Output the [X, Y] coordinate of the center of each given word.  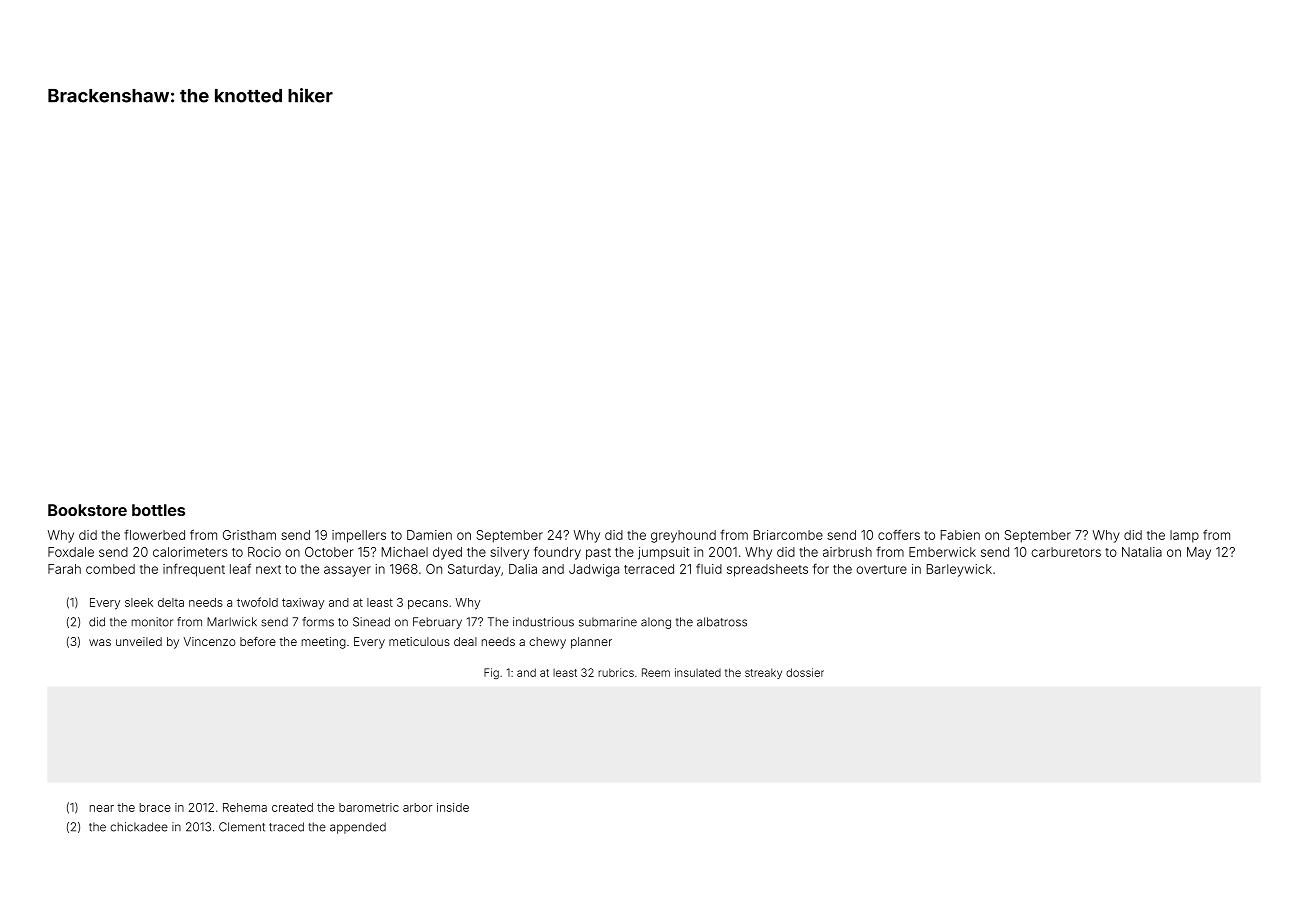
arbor [418, 807]
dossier [805, 672]
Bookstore [87, 510]
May [1199, 553]
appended [358, 828]
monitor [152, 622]
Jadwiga [594, 570]
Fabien [960, 535]
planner [591, 643]
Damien [429, 535]
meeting [324, 643]
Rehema [245, 807]
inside [453, 807]
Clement [242, 827]
